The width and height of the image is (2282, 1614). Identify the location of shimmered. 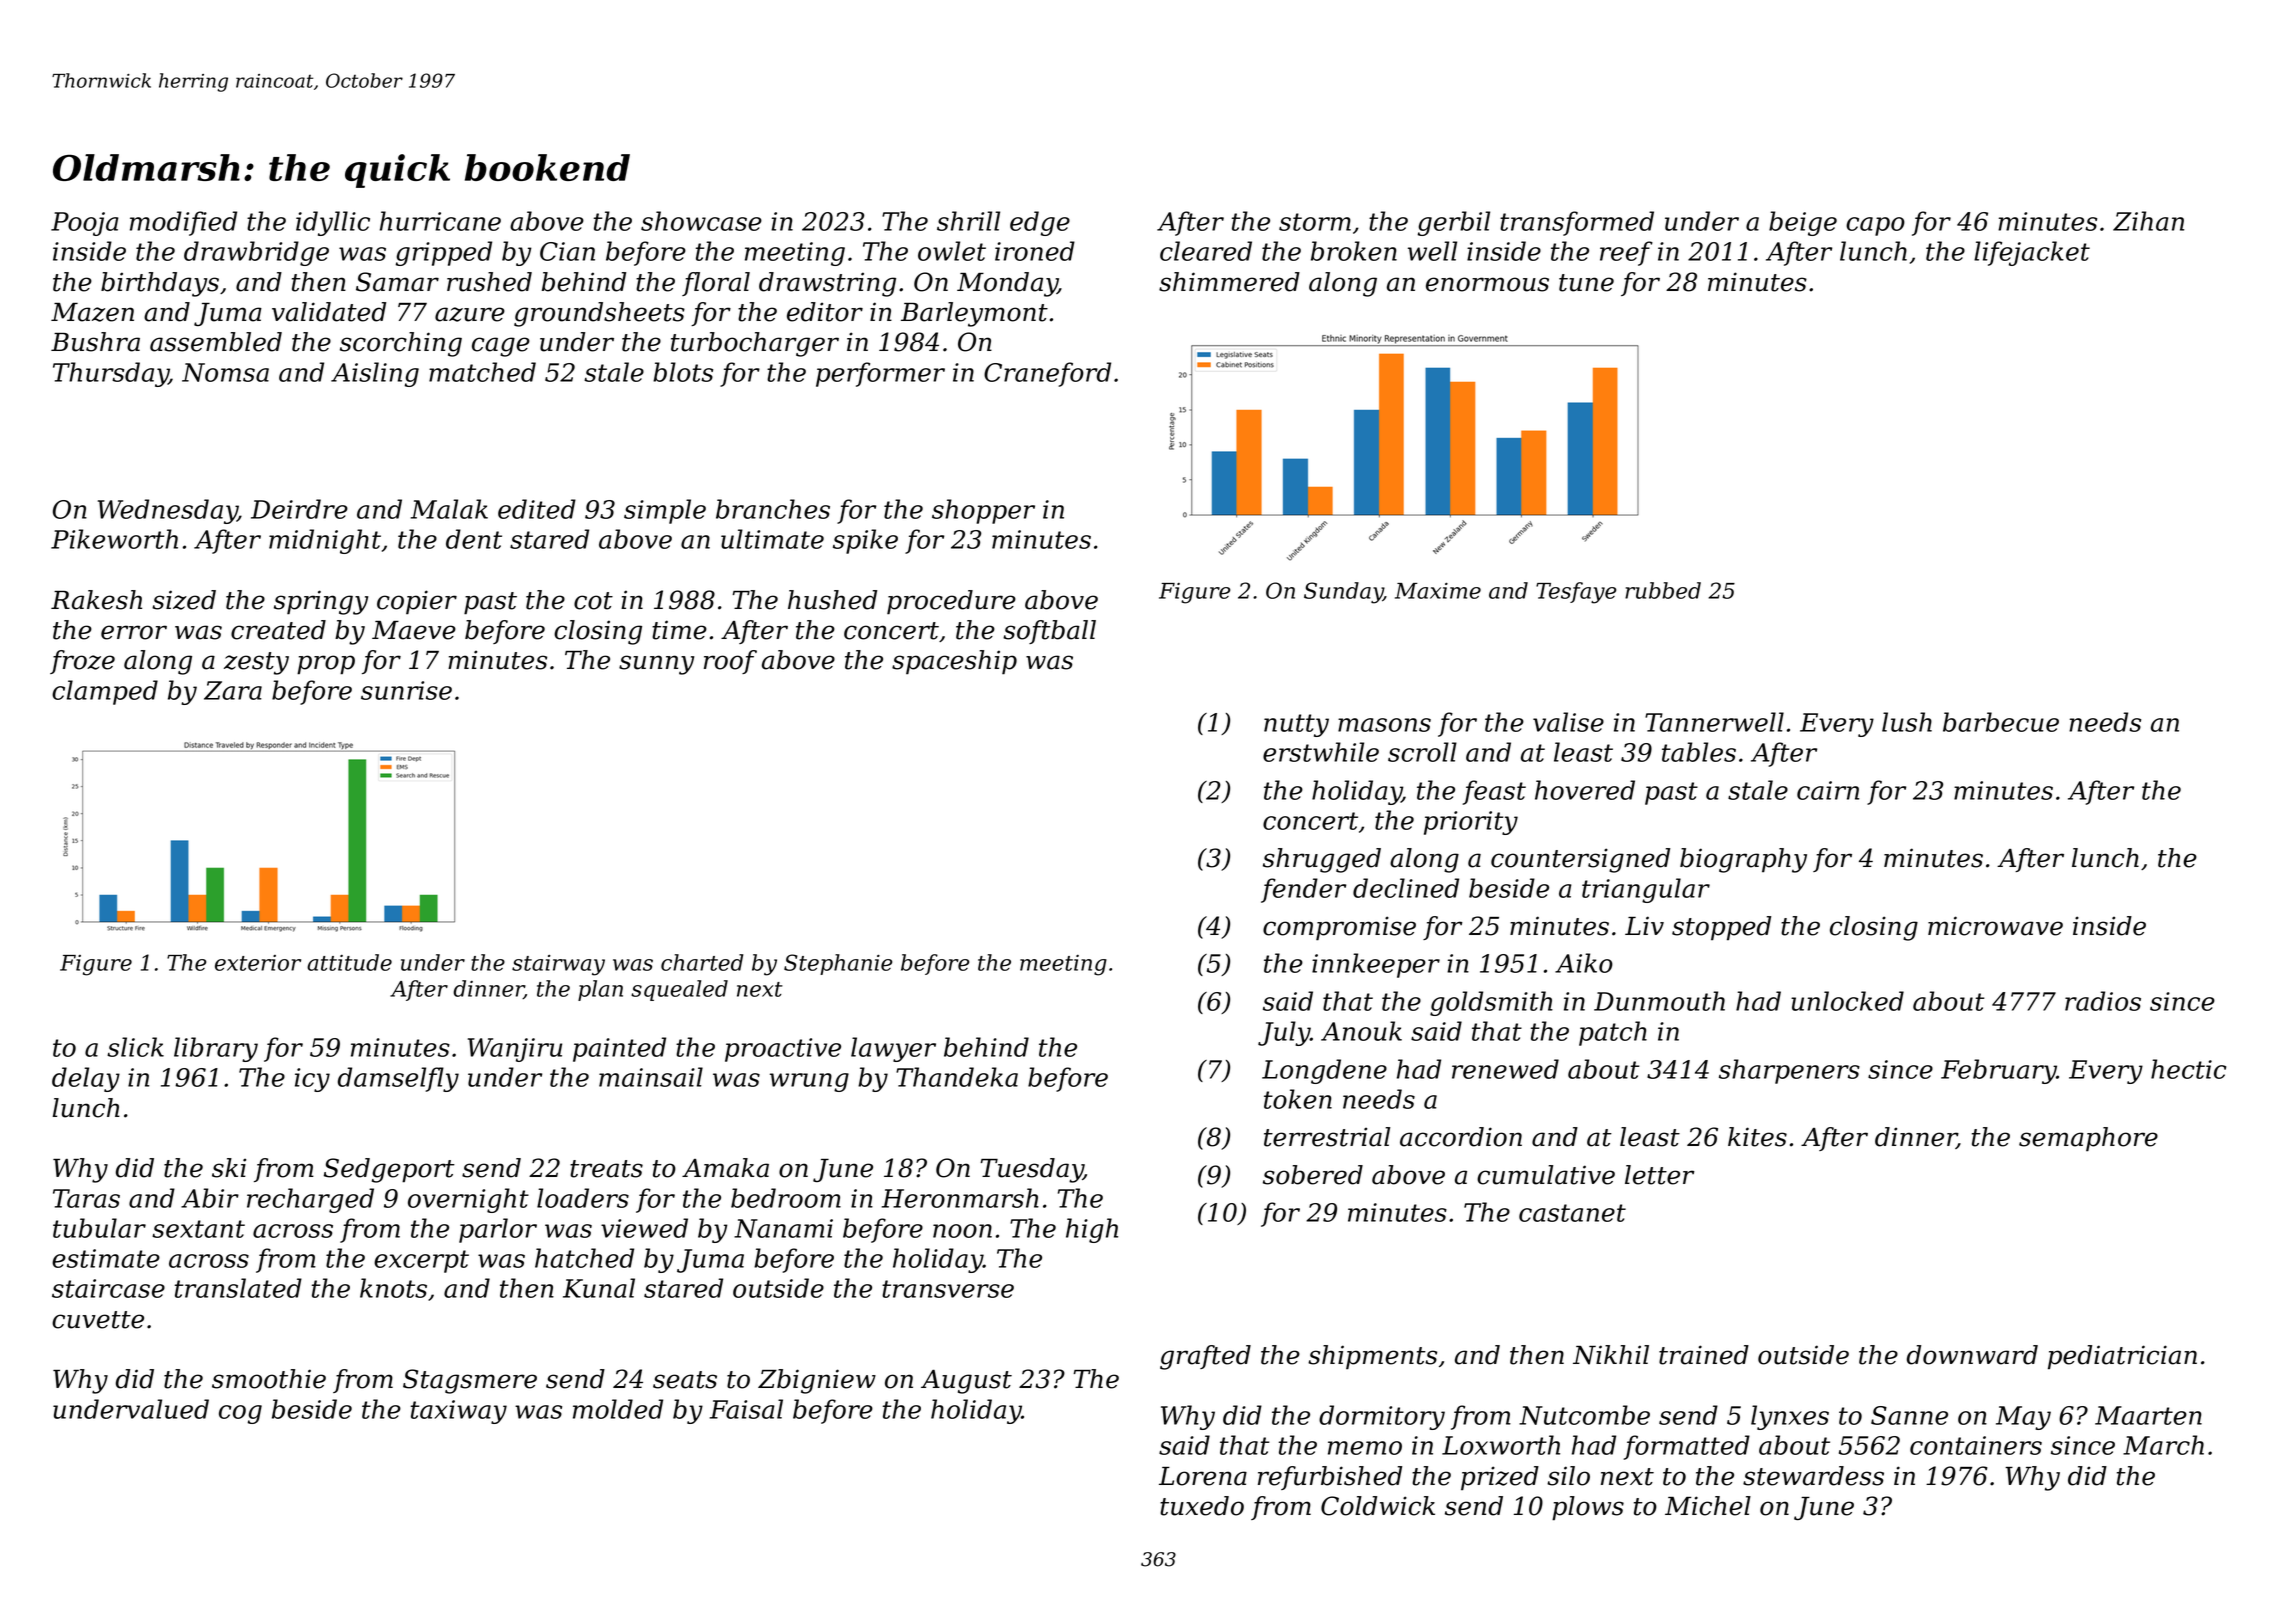
(1229, 282).
